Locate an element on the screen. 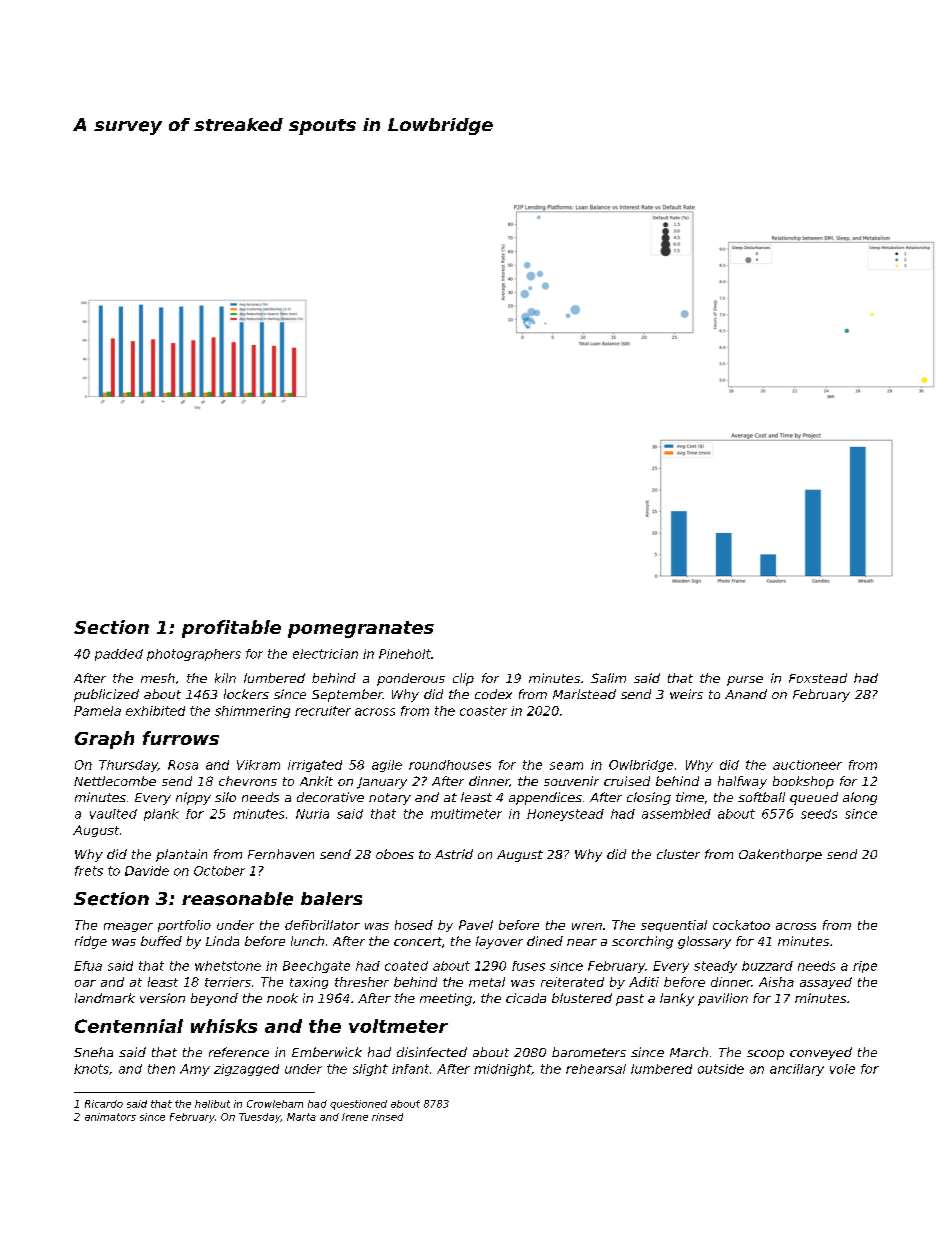  rinsed is located at coordinates (387, 1117).
